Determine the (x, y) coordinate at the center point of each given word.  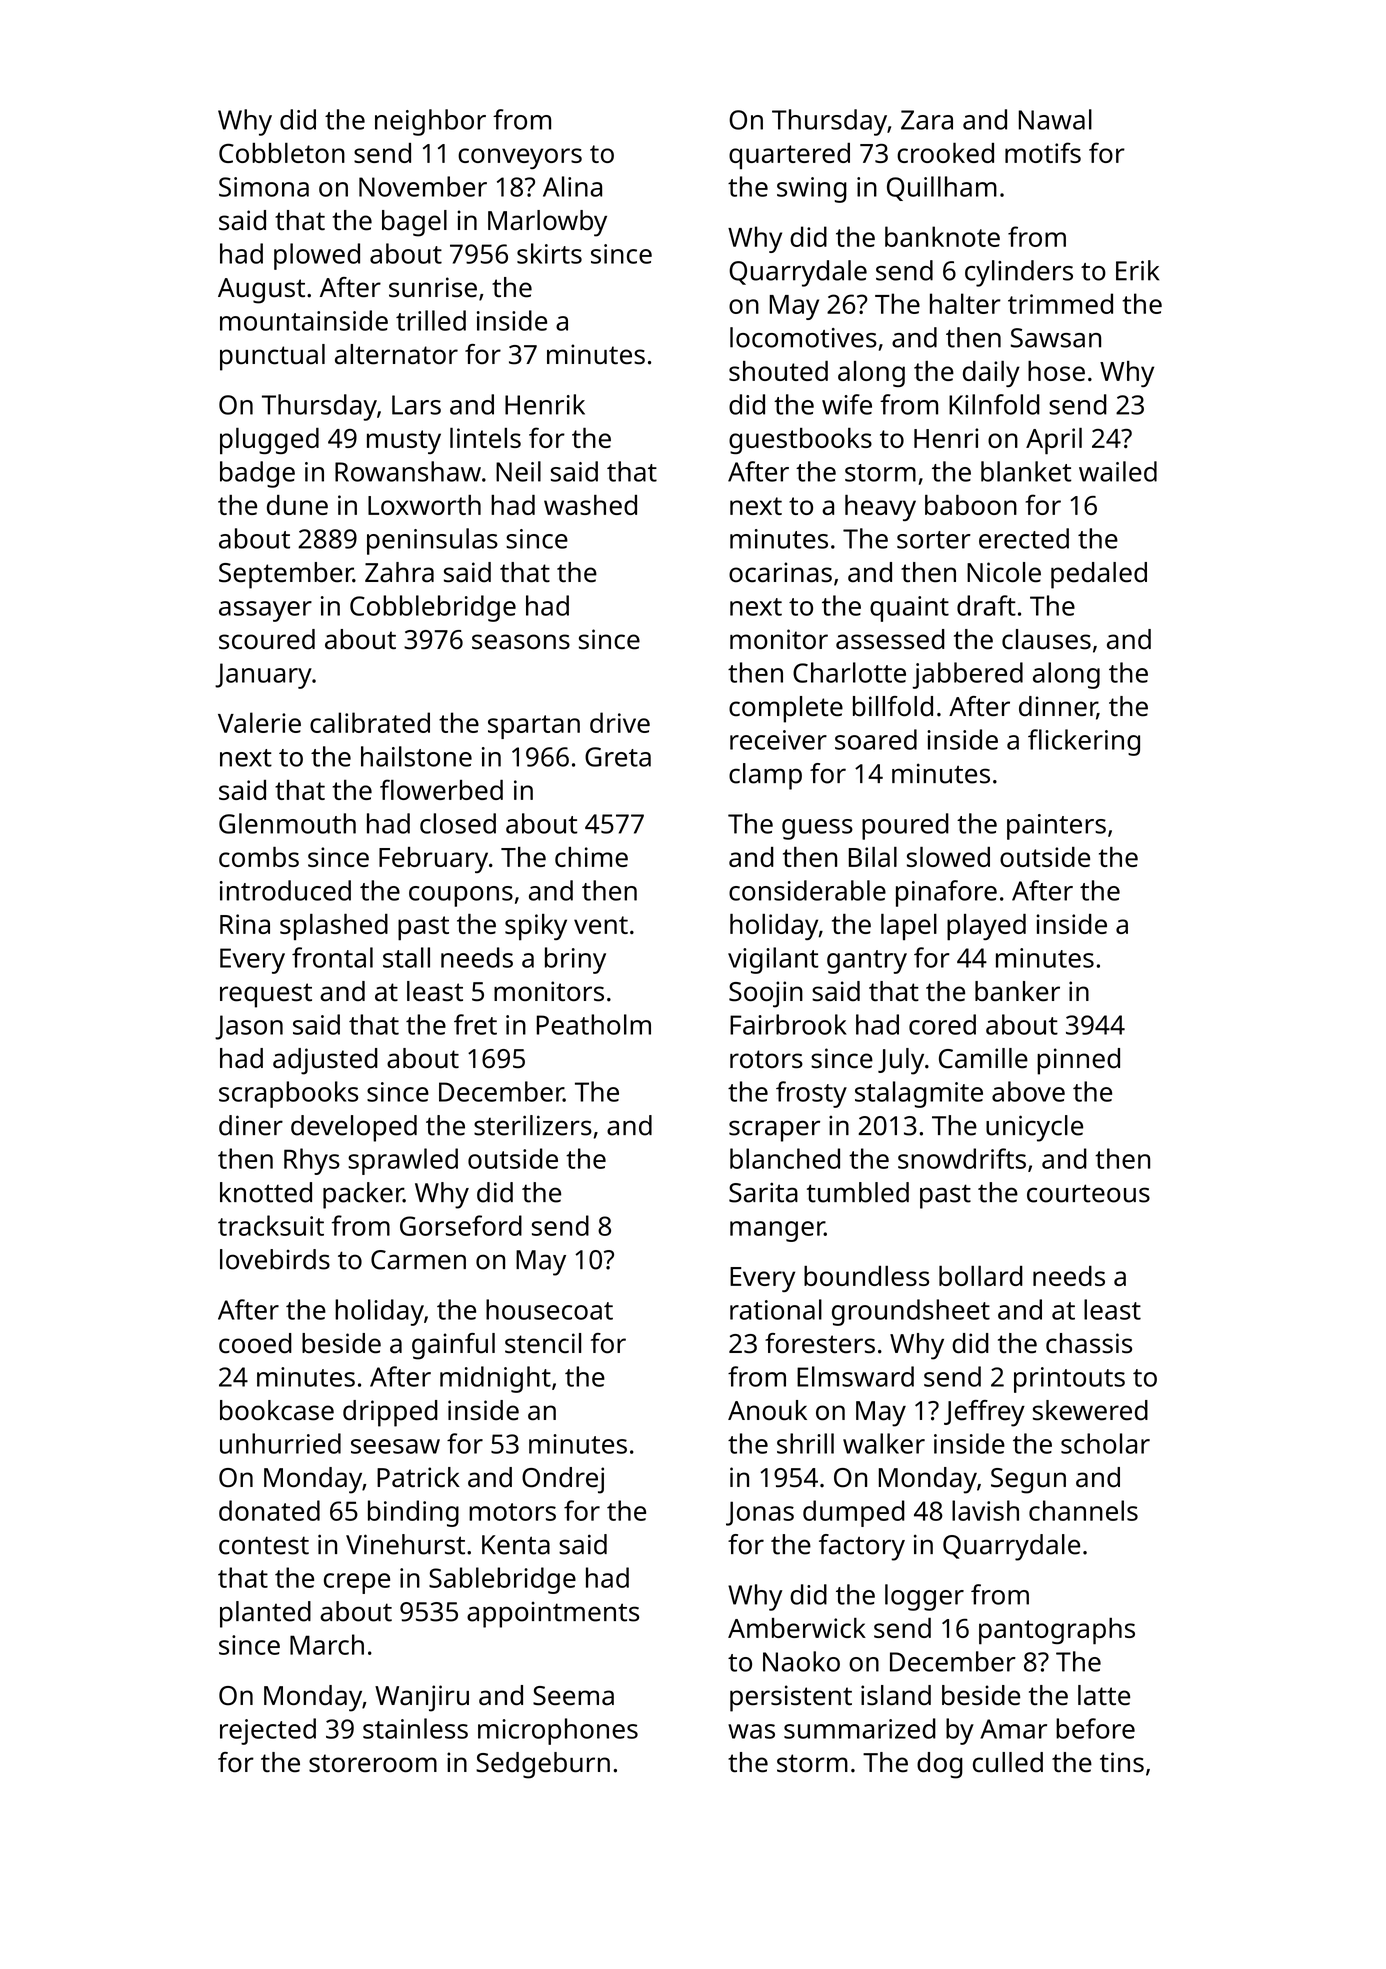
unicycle (1034, 1128)
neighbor (430, 122)
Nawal (1055, 119)
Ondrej (563, 1480)
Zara (927, 120)
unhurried (280, 1443)
